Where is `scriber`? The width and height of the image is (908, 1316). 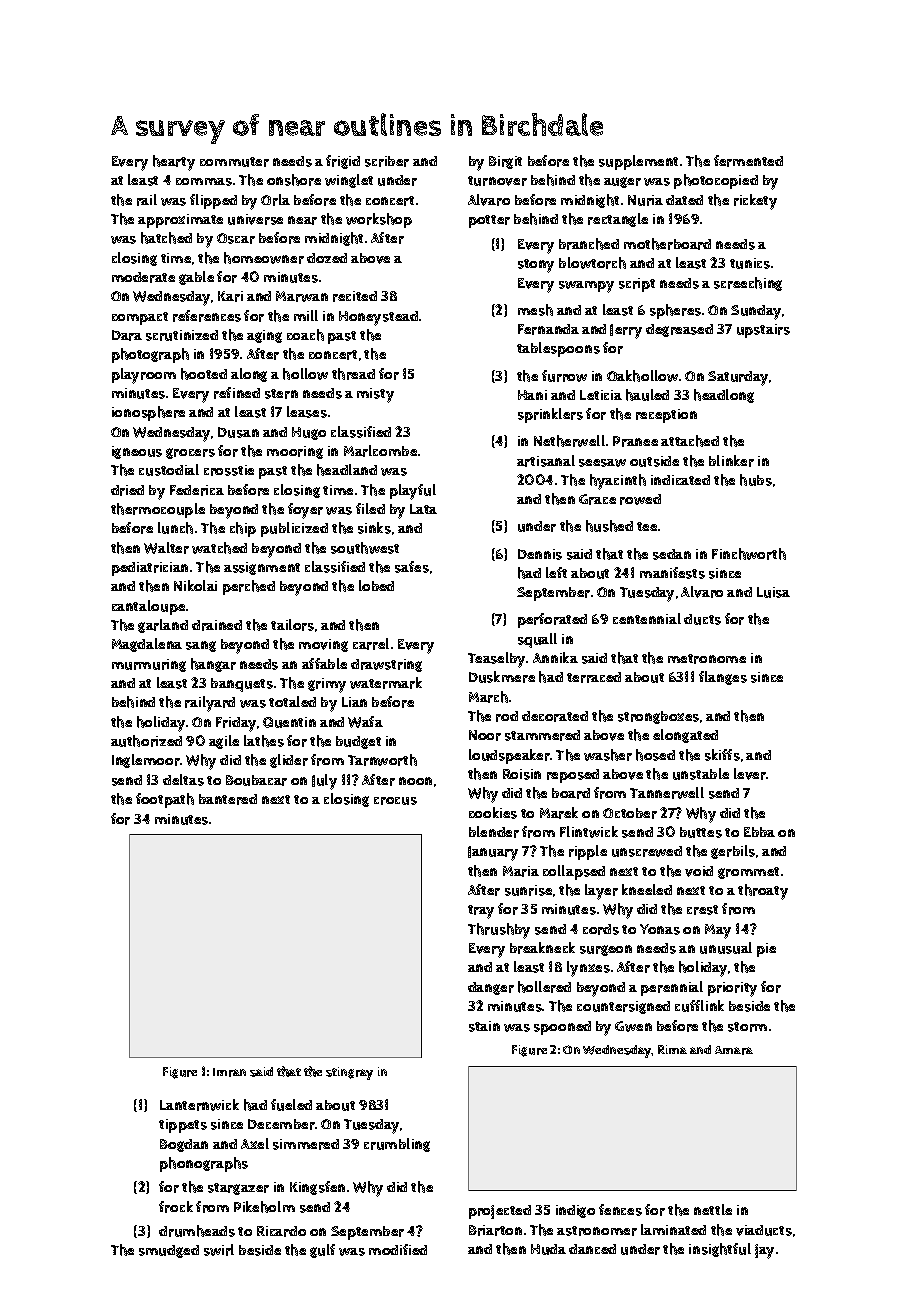
scriber is located at coordinates (387, 161).
